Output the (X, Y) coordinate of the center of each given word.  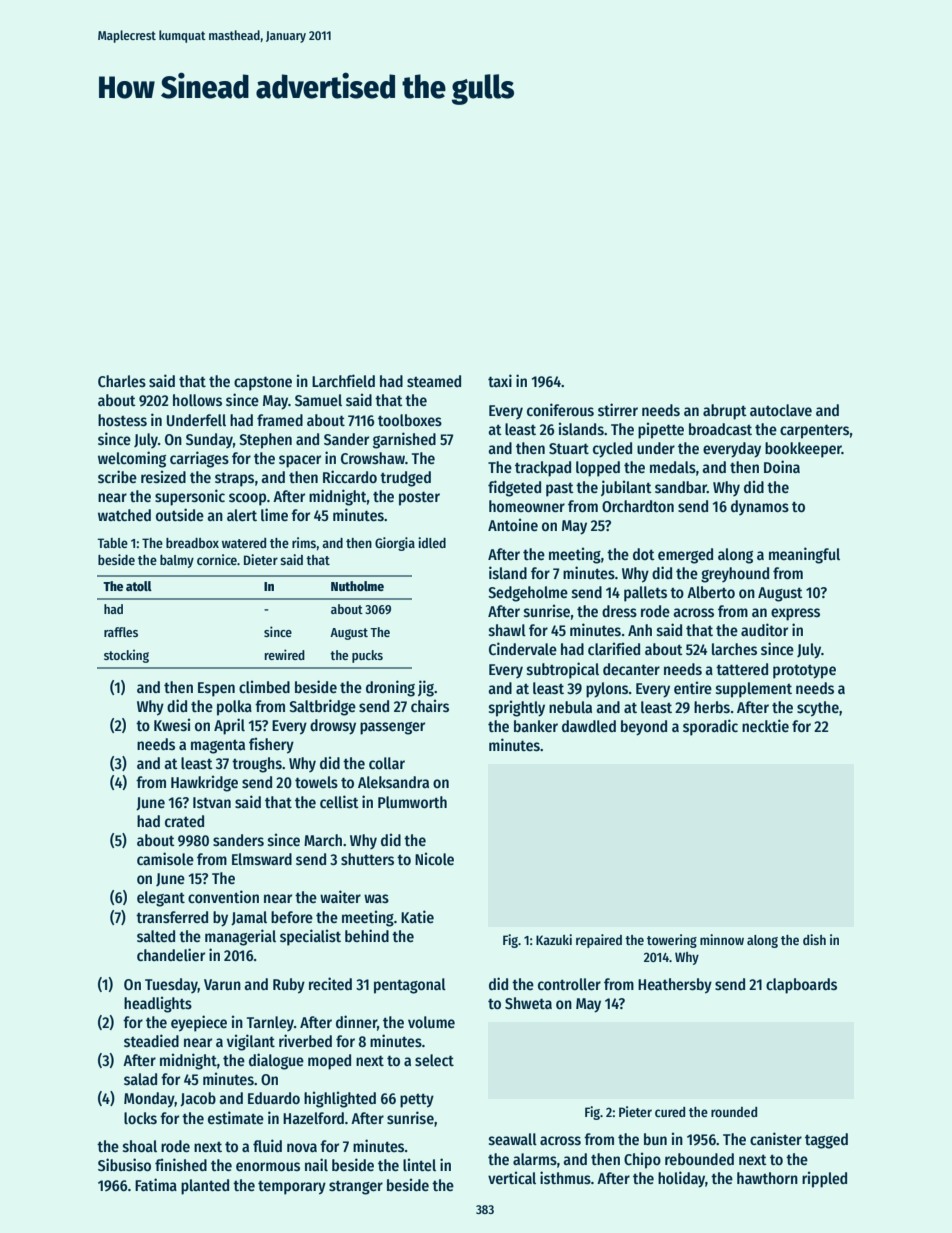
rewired (285, 654)
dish (814, 939)
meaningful (804, 555)
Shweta (528, 1003)
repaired (599, 941)
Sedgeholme (528, 594)
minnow (722, 939)
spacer (300, 461)
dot (644, 554)
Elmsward (262, 859)
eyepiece (199, 1023)
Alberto (711, 592)
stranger (356, 1188)
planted (205, 1187)
